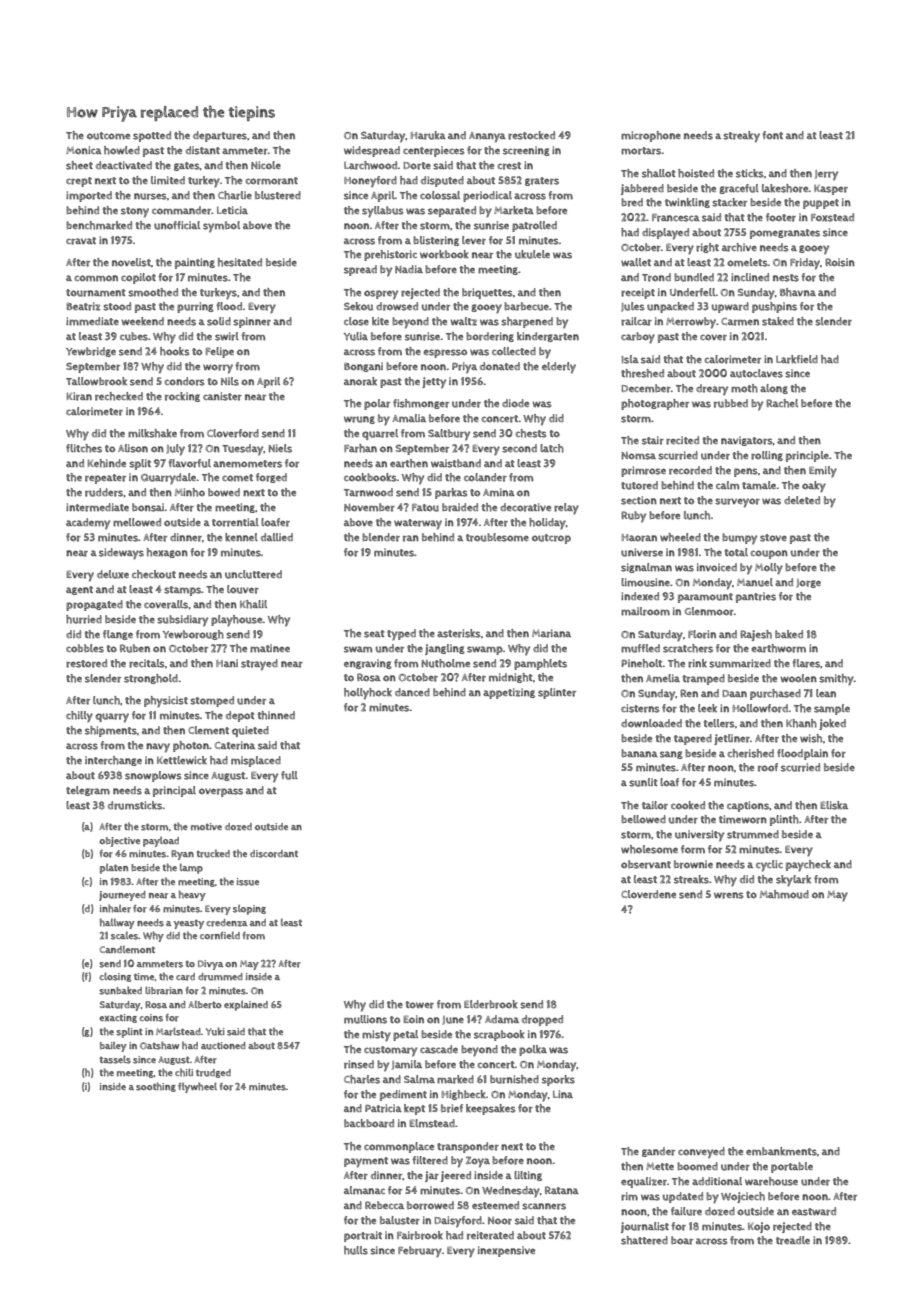  What do you see at coordinates (531, 135) in the screenshot?
I see `restocked` at bounding box center [531, 135].
